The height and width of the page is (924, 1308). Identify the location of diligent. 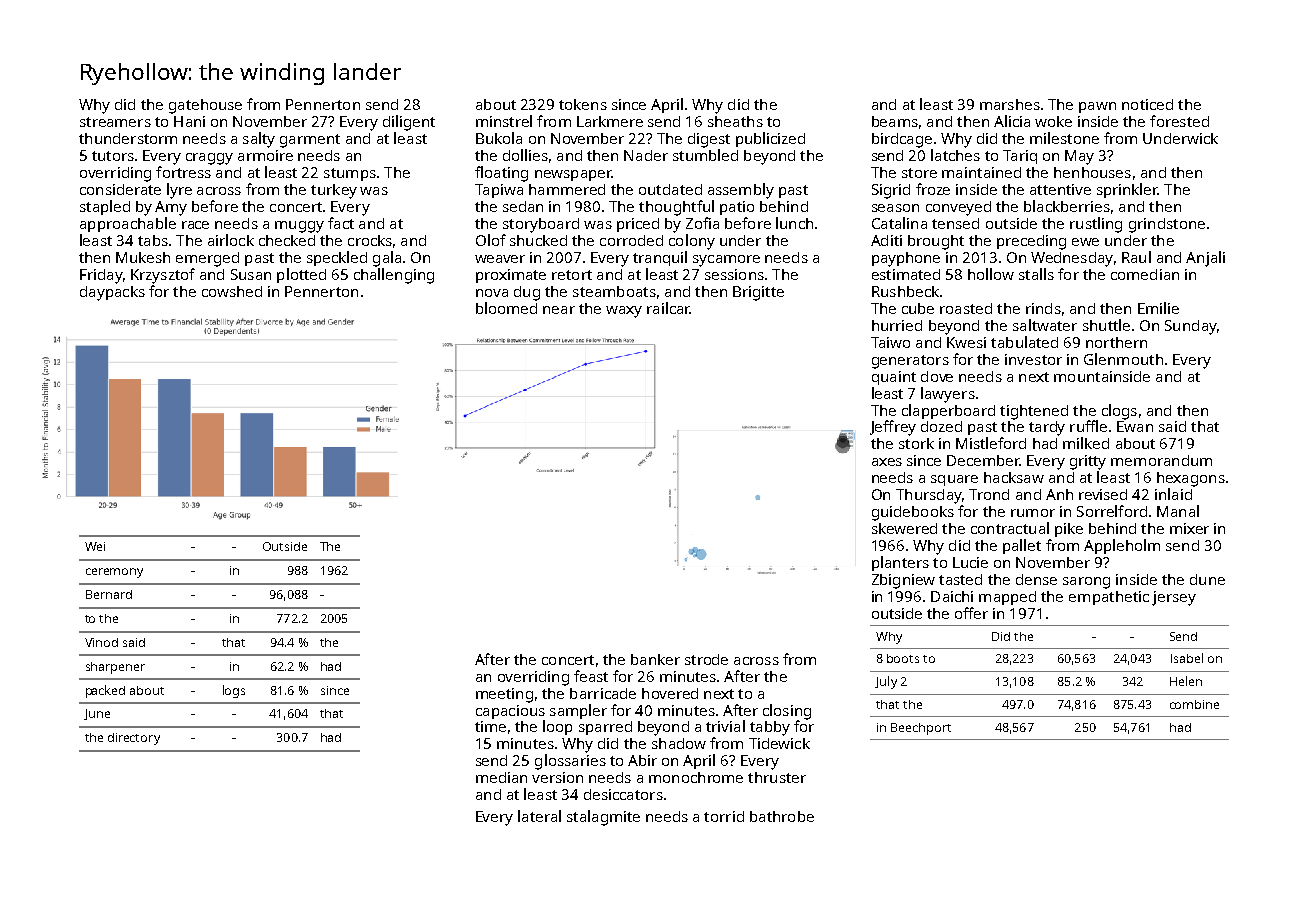
(409, 123).
